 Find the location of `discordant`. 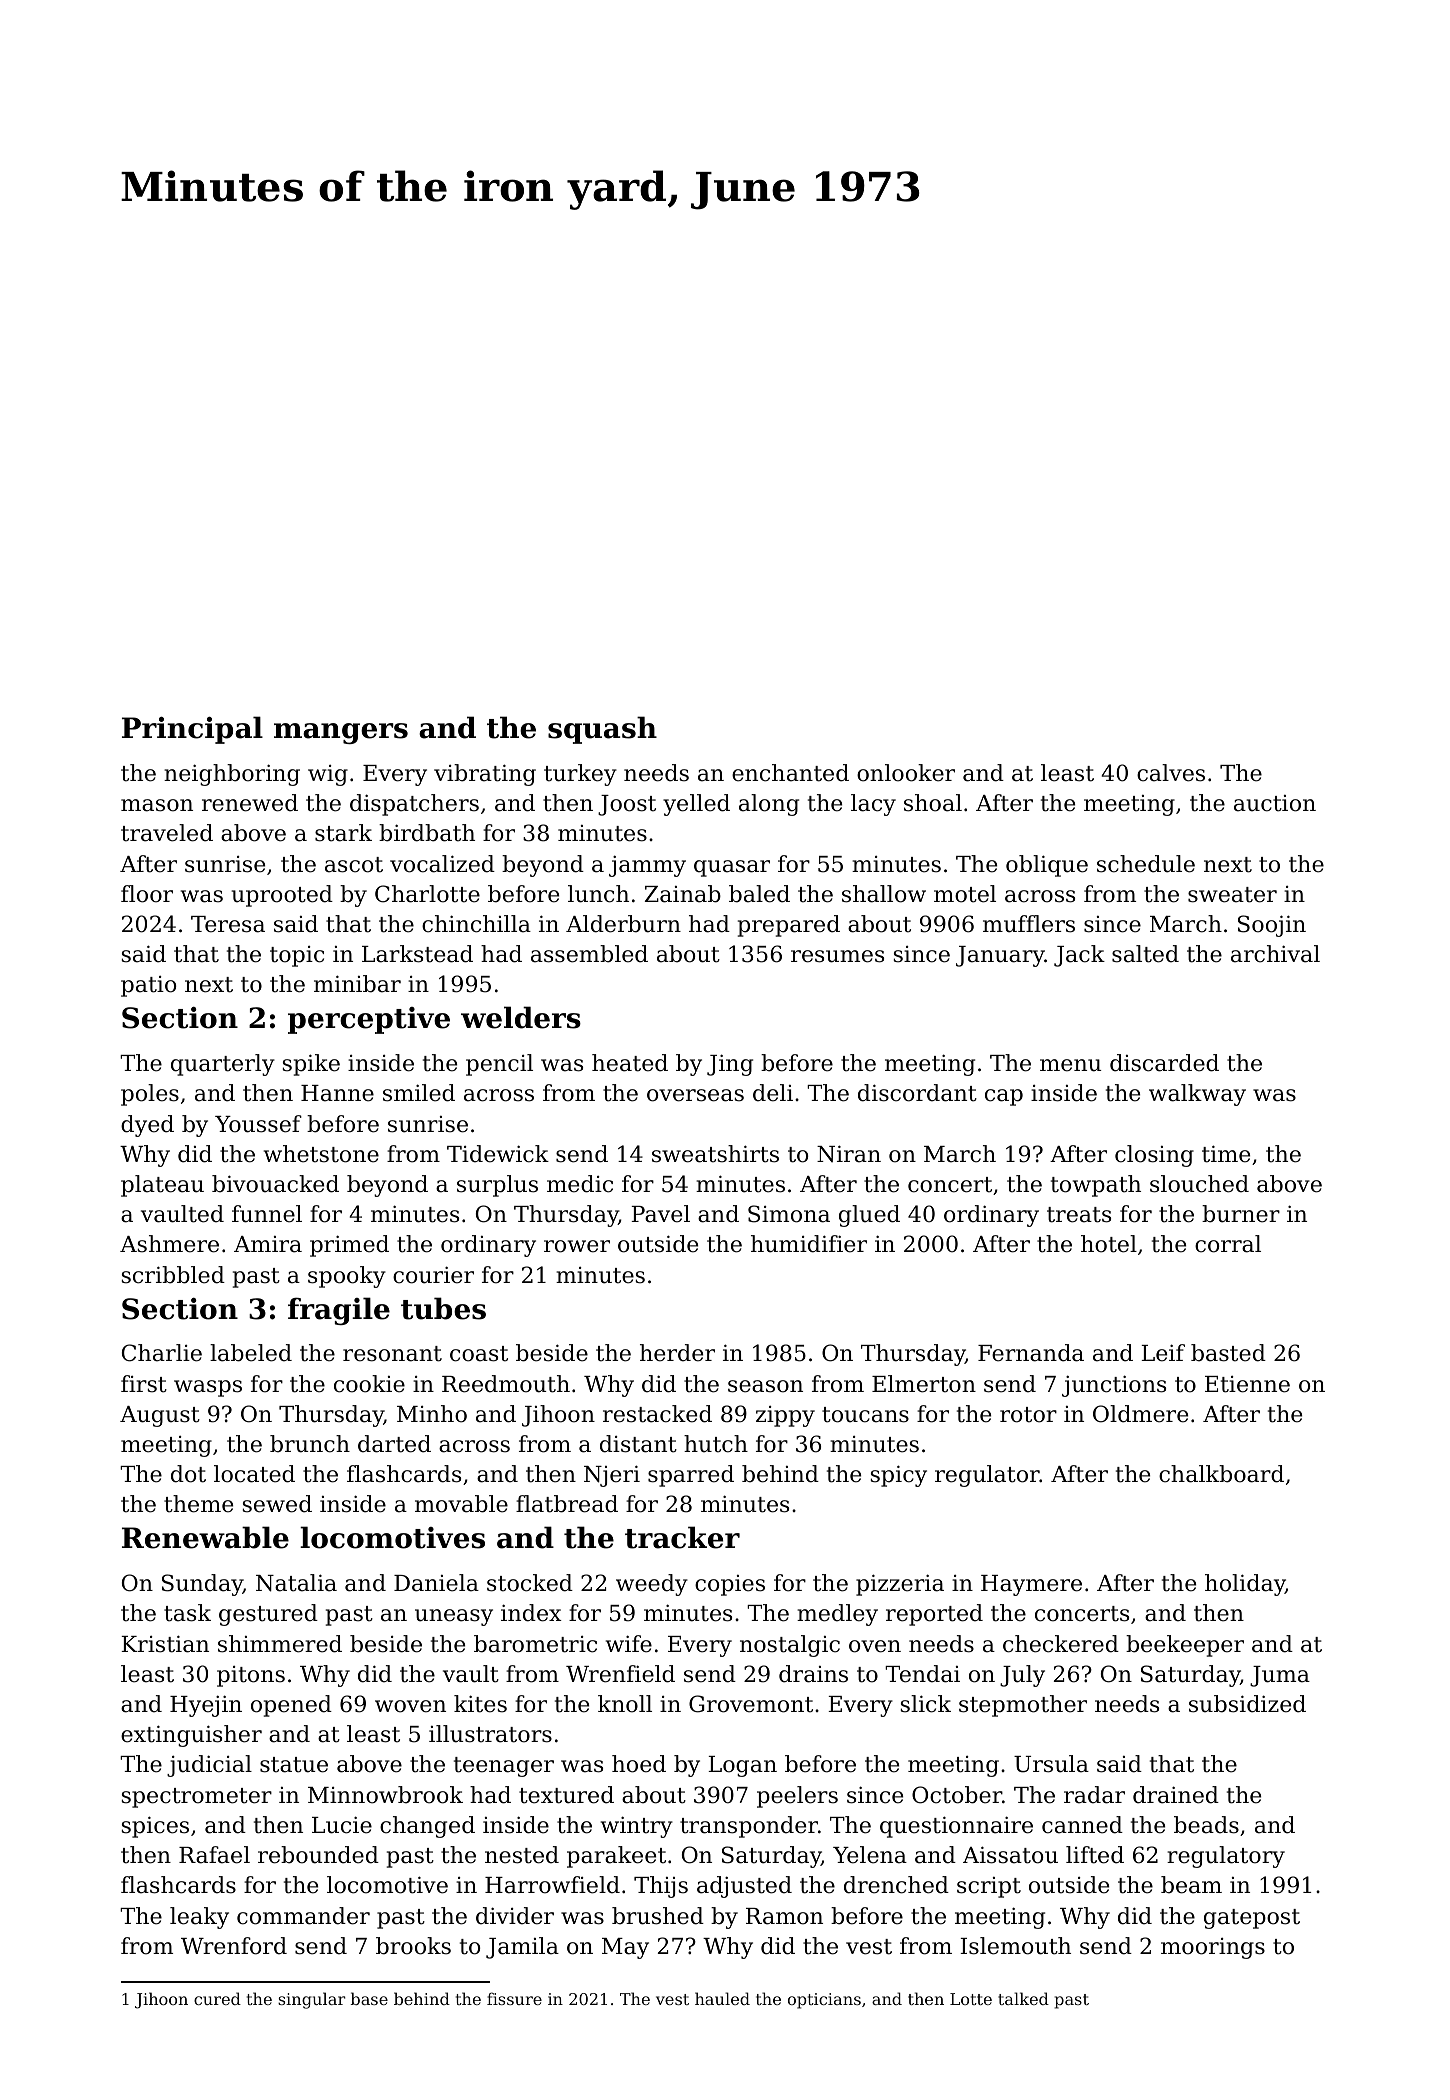

discordant is located at coordinates (917, 1093).
